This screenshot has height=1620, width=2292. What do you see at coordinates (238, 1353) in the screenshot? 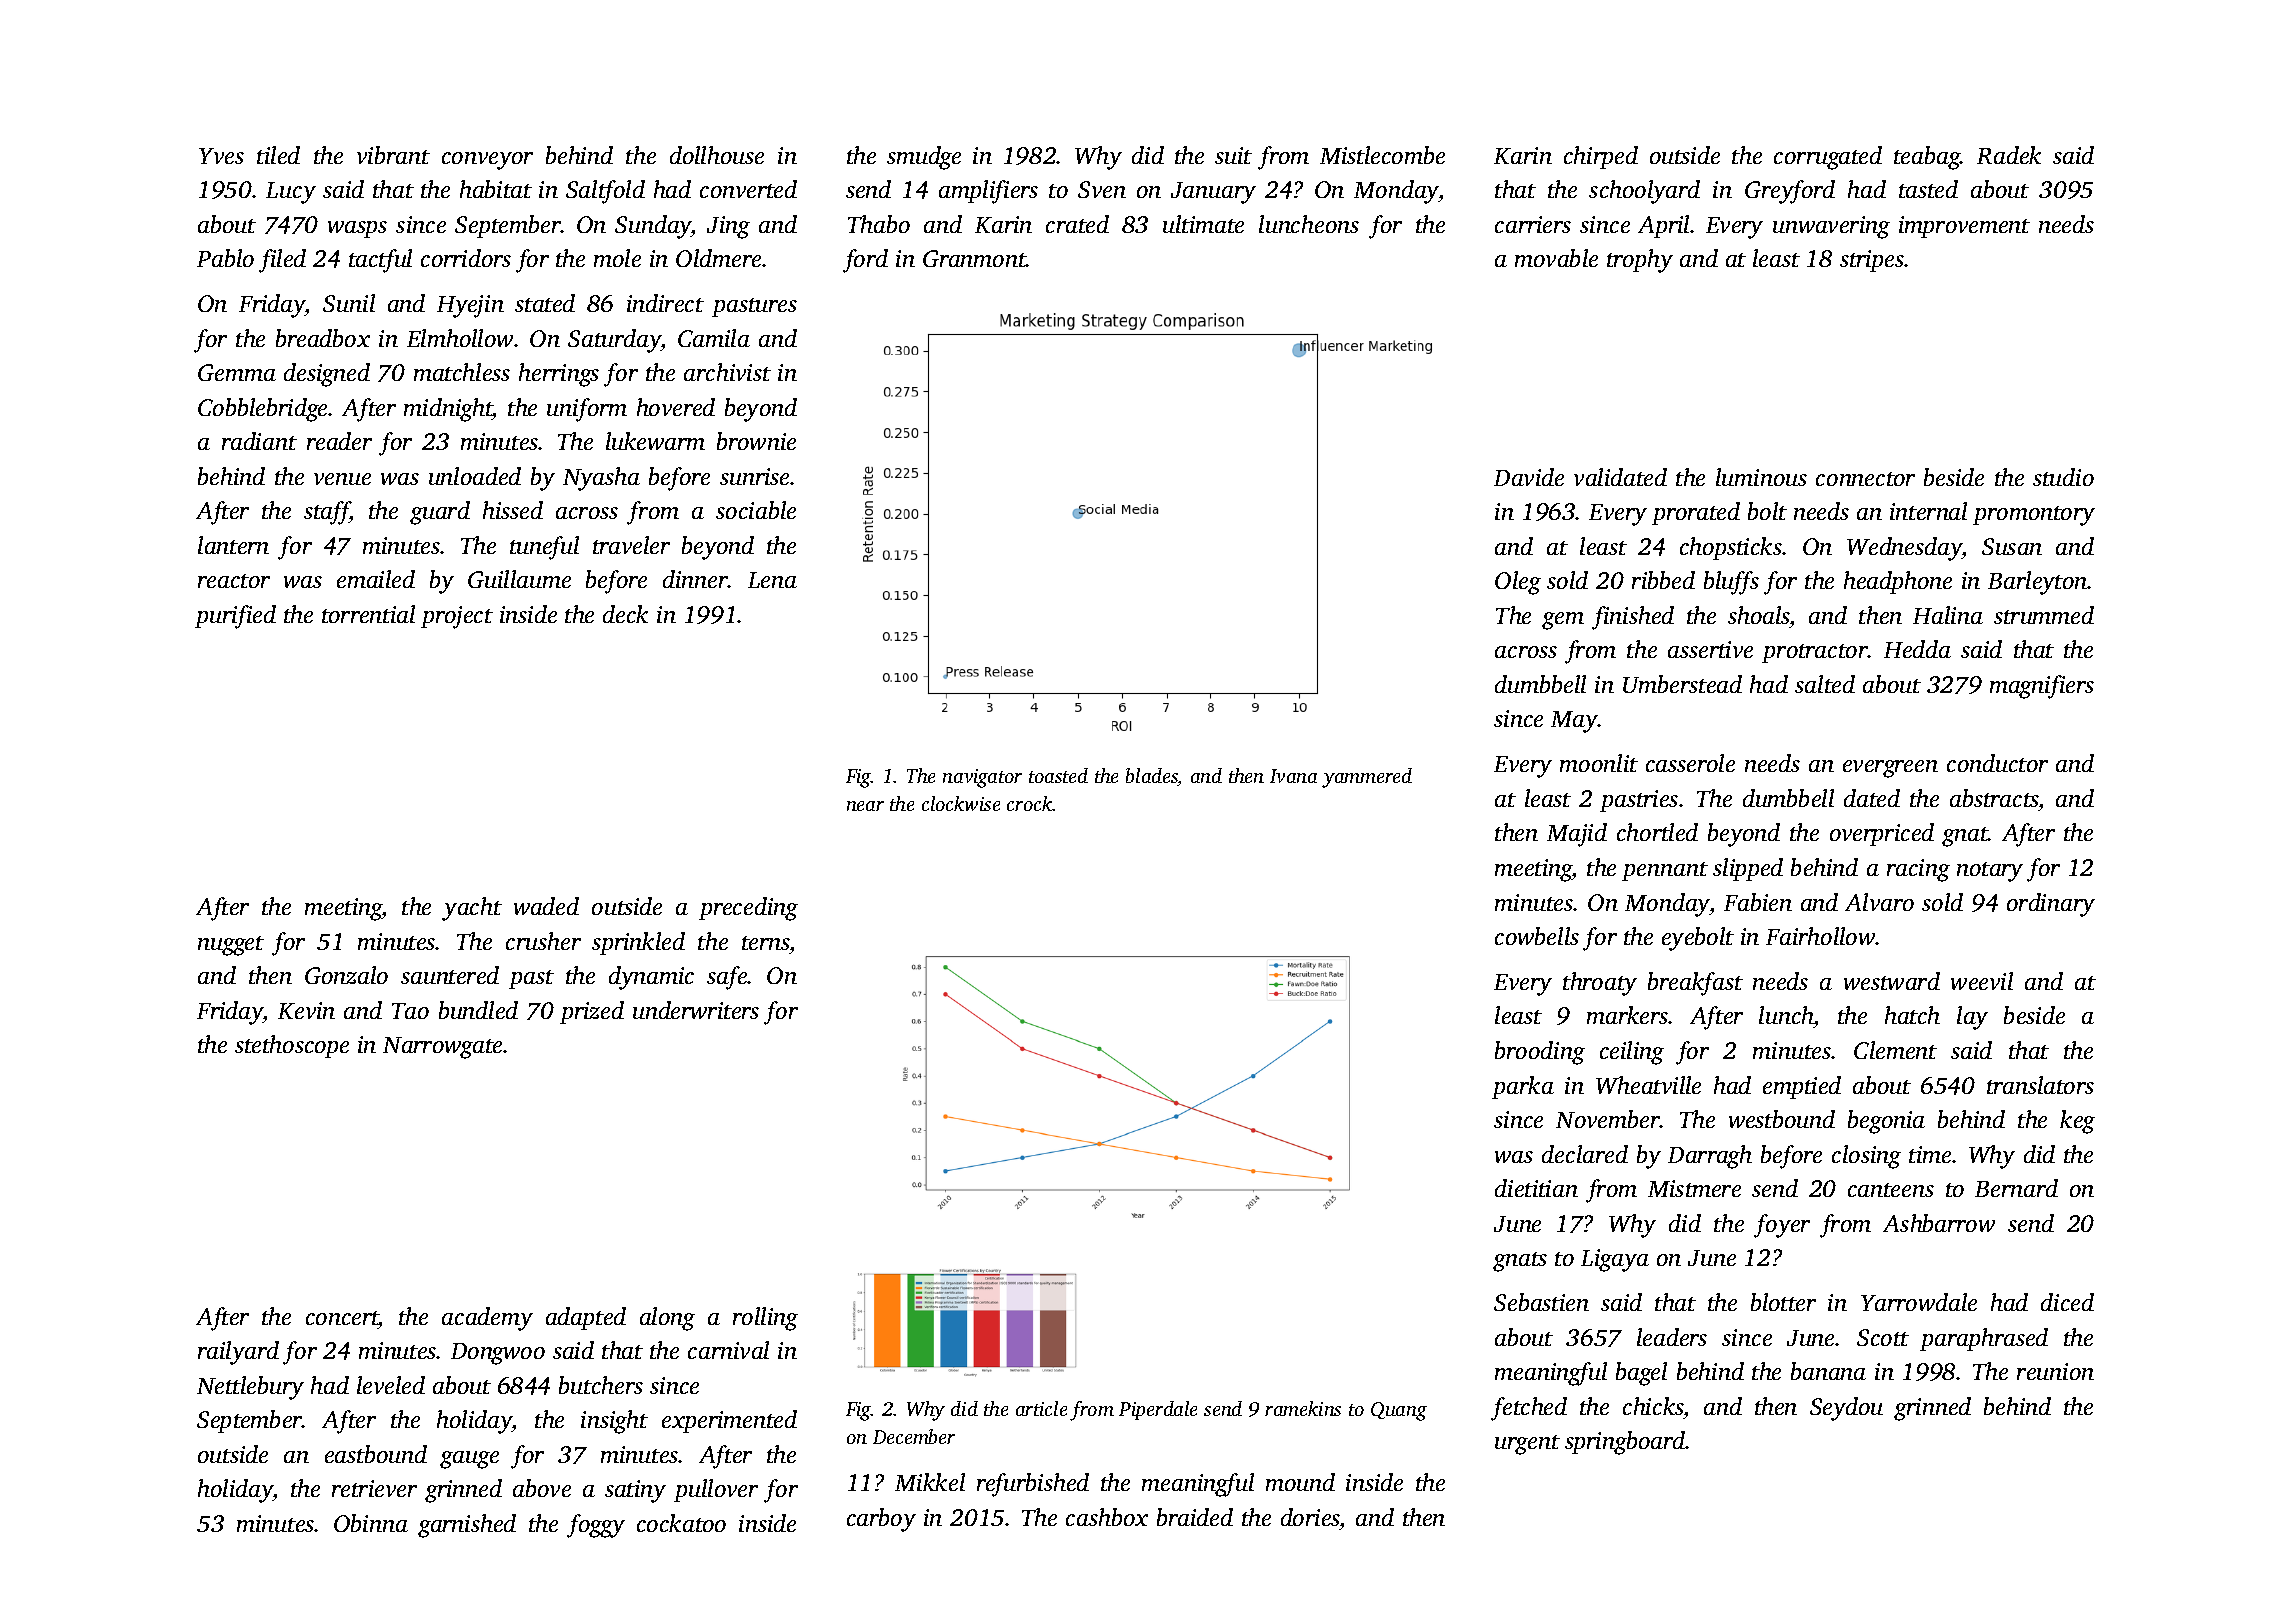
I see `railyard` at bounding box center [238, 1353].
